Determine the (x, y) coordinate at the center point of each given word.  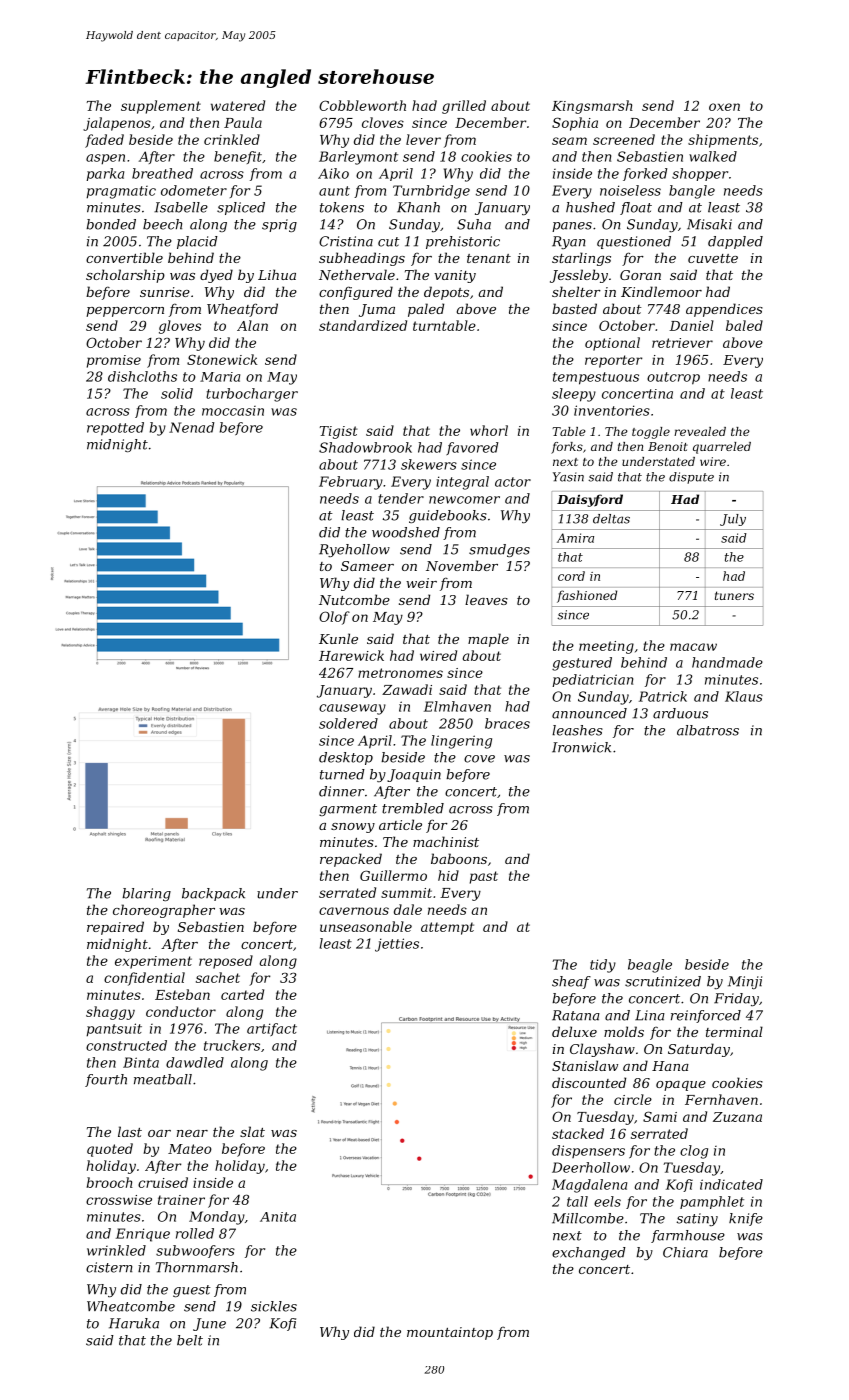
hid (448, 875)
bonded (111, 224)
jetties (397, 945)
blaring (146, 894)
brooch (109, 1182)
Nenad (191, 427)
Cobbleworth (362, 105)
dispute (691, 478)
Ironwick (581, 747)
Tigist (339, 432)
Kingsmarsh (592, 107)
